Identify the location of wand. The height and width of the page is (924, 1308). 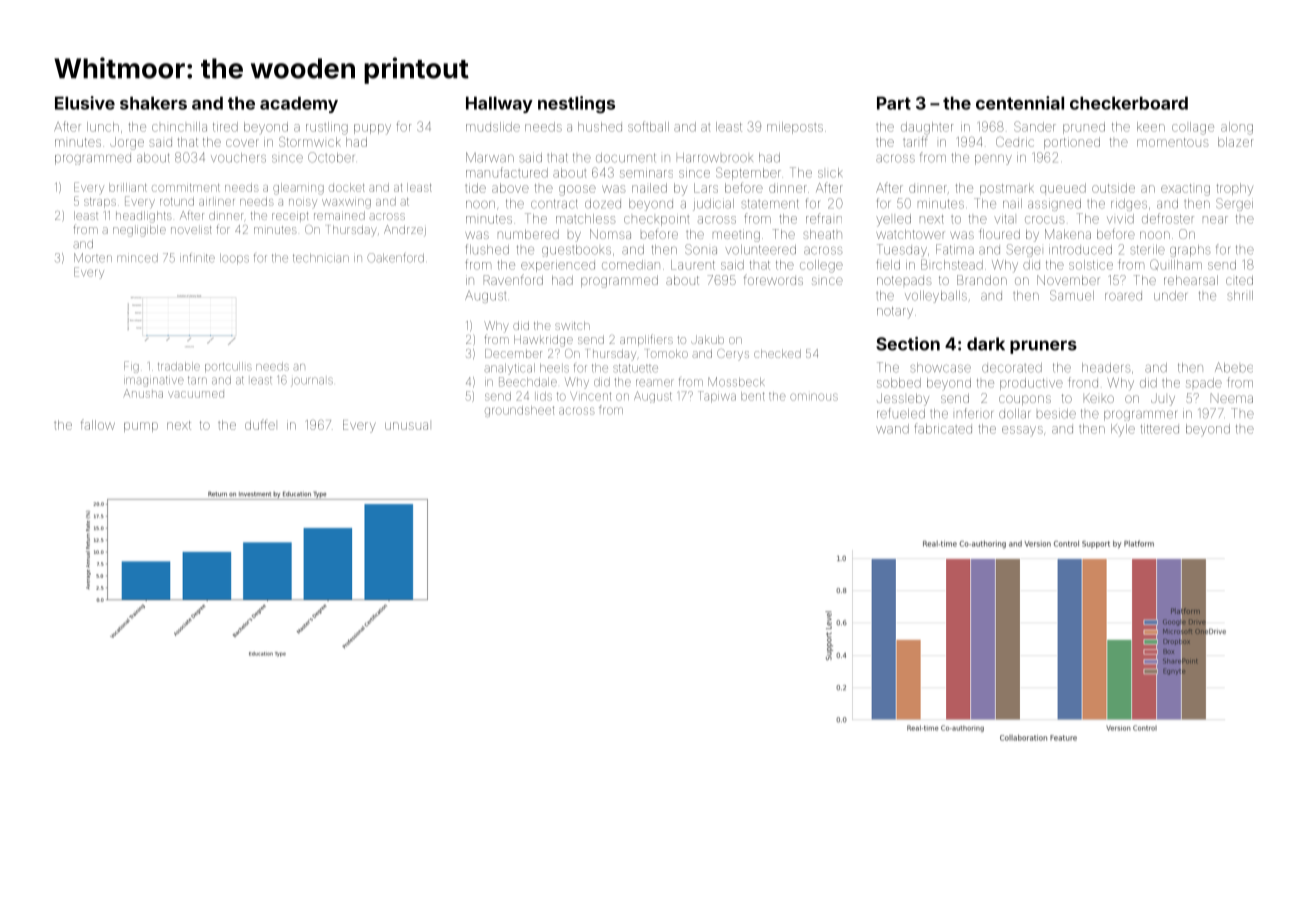
(892, 429).
